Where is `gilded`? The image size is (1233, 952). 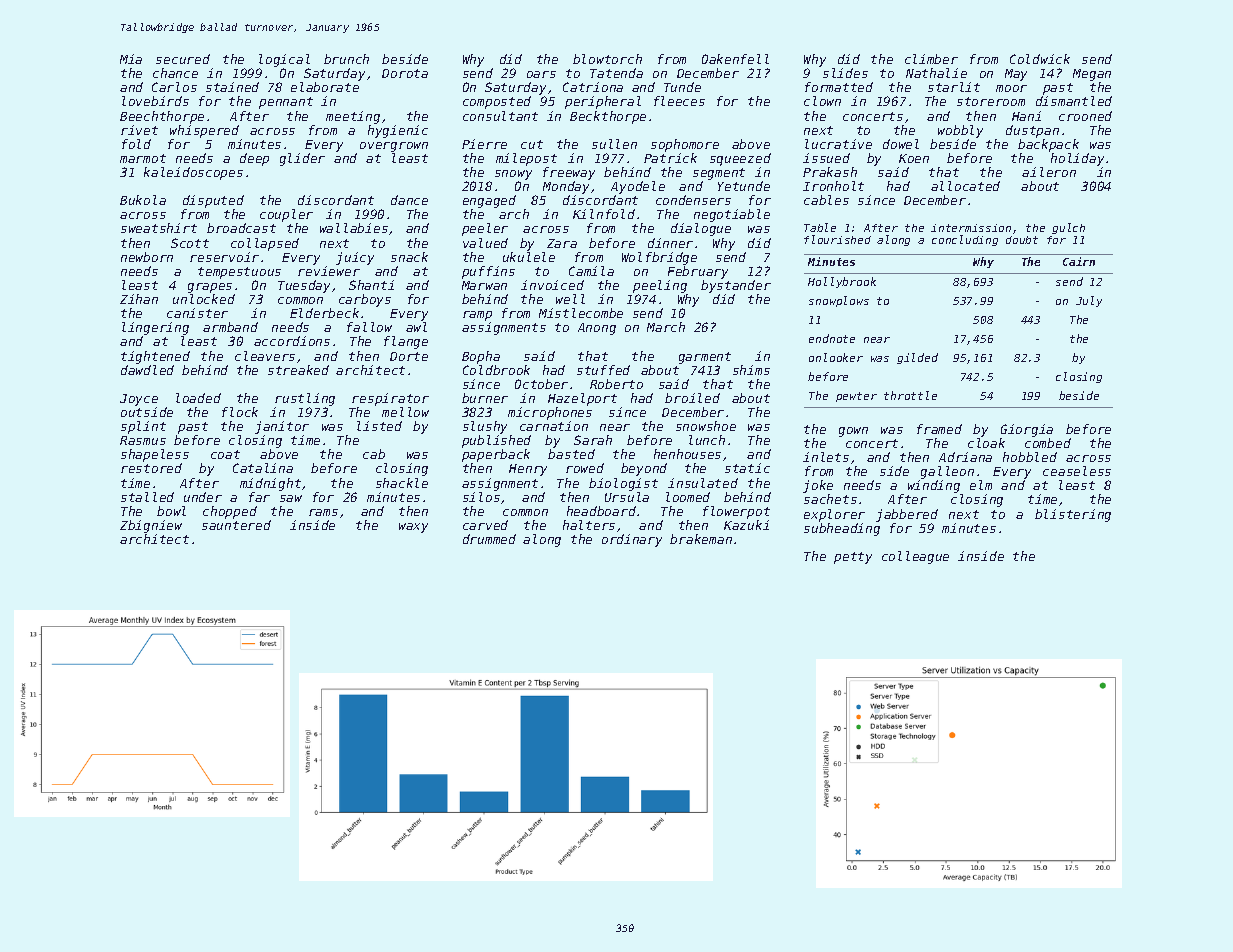
gilded is located at coordinates (917, 358).
